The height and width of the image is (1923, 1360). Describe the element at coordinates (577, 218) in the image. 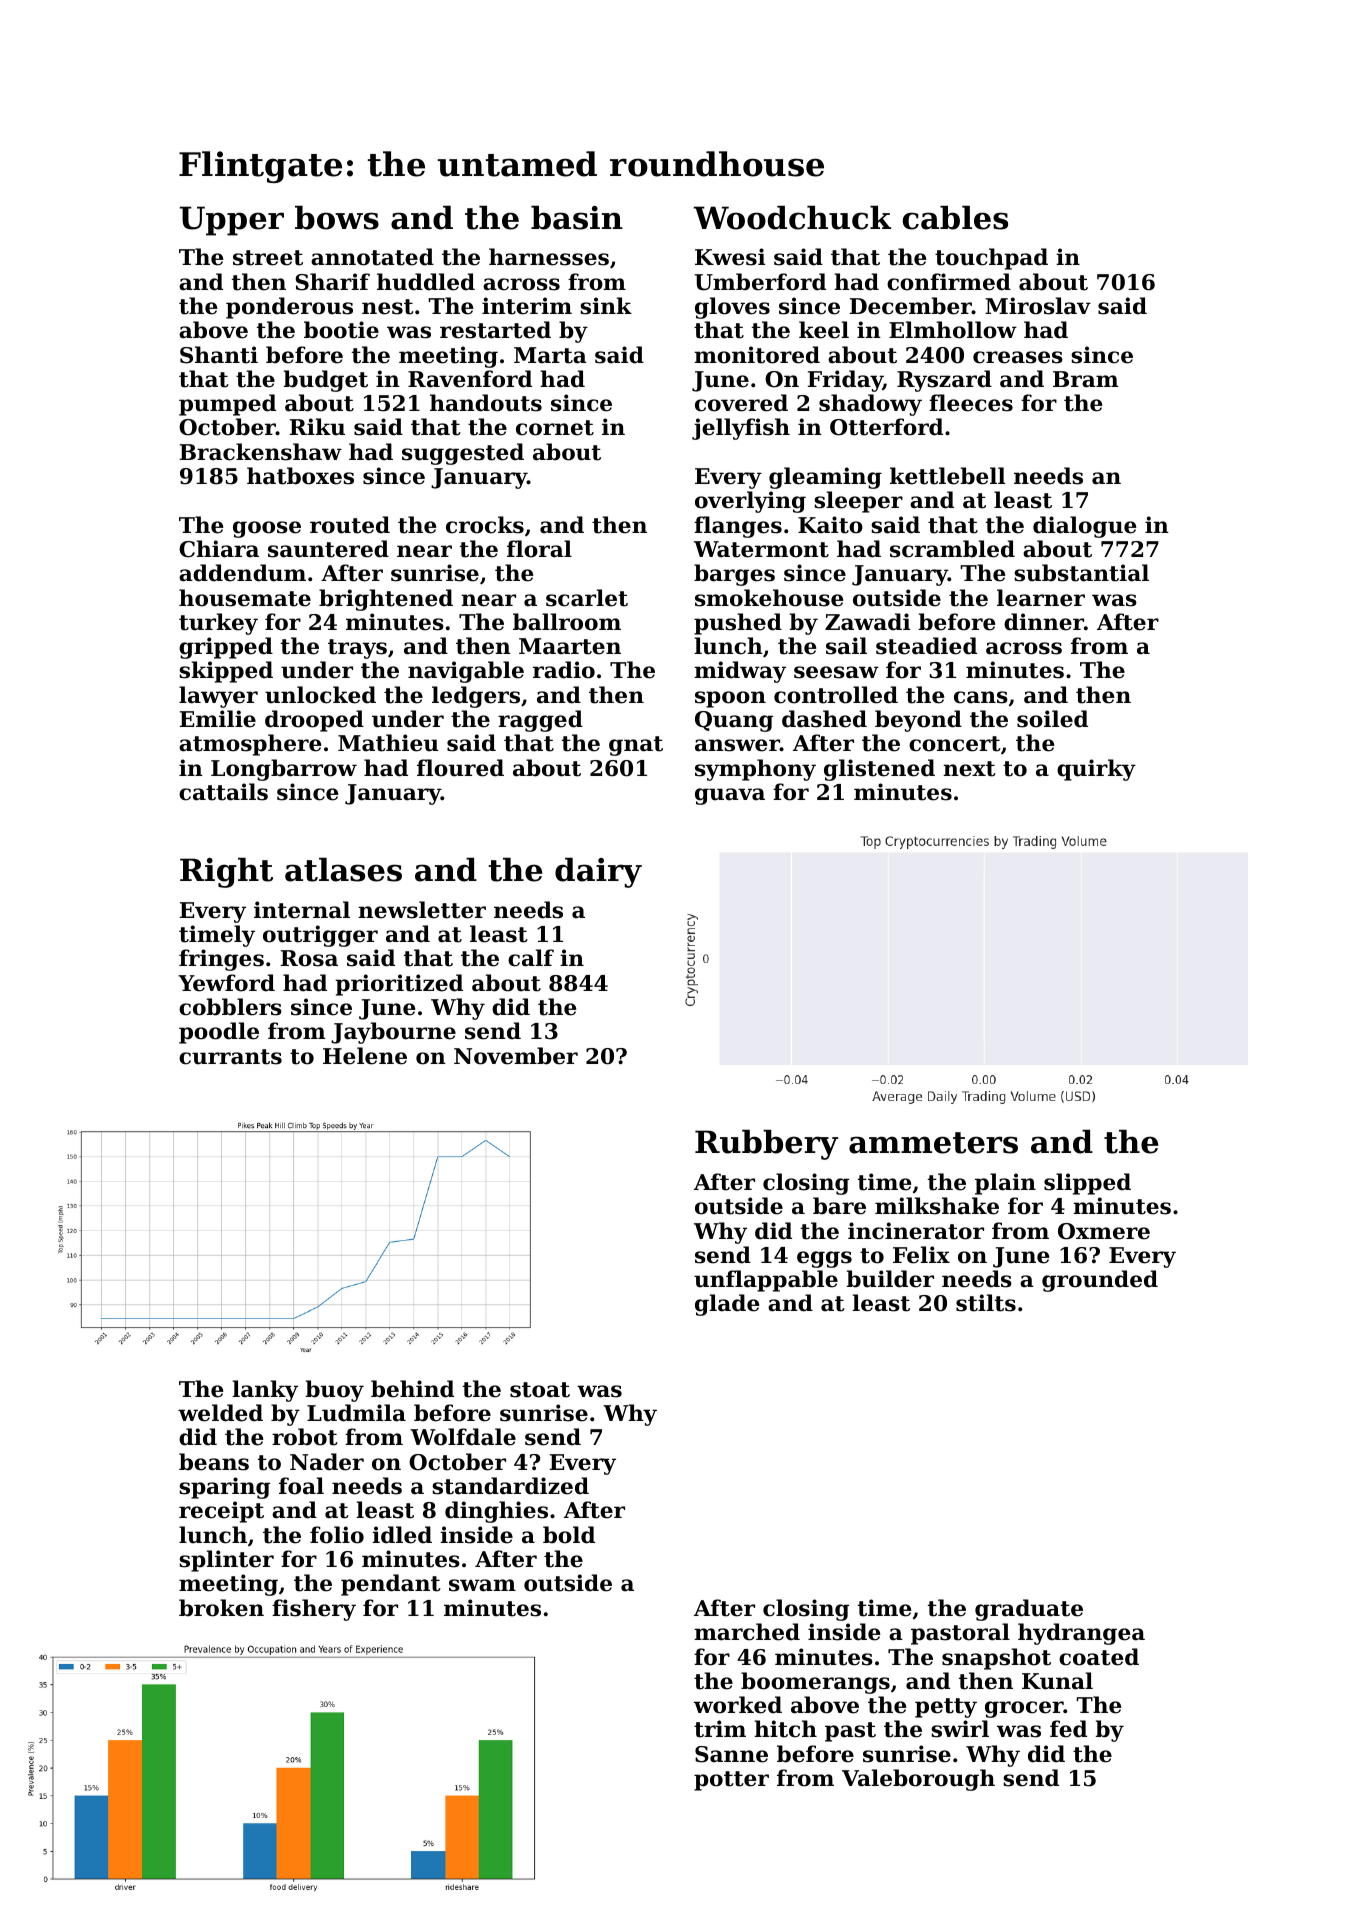

I see `basin` at that location.
